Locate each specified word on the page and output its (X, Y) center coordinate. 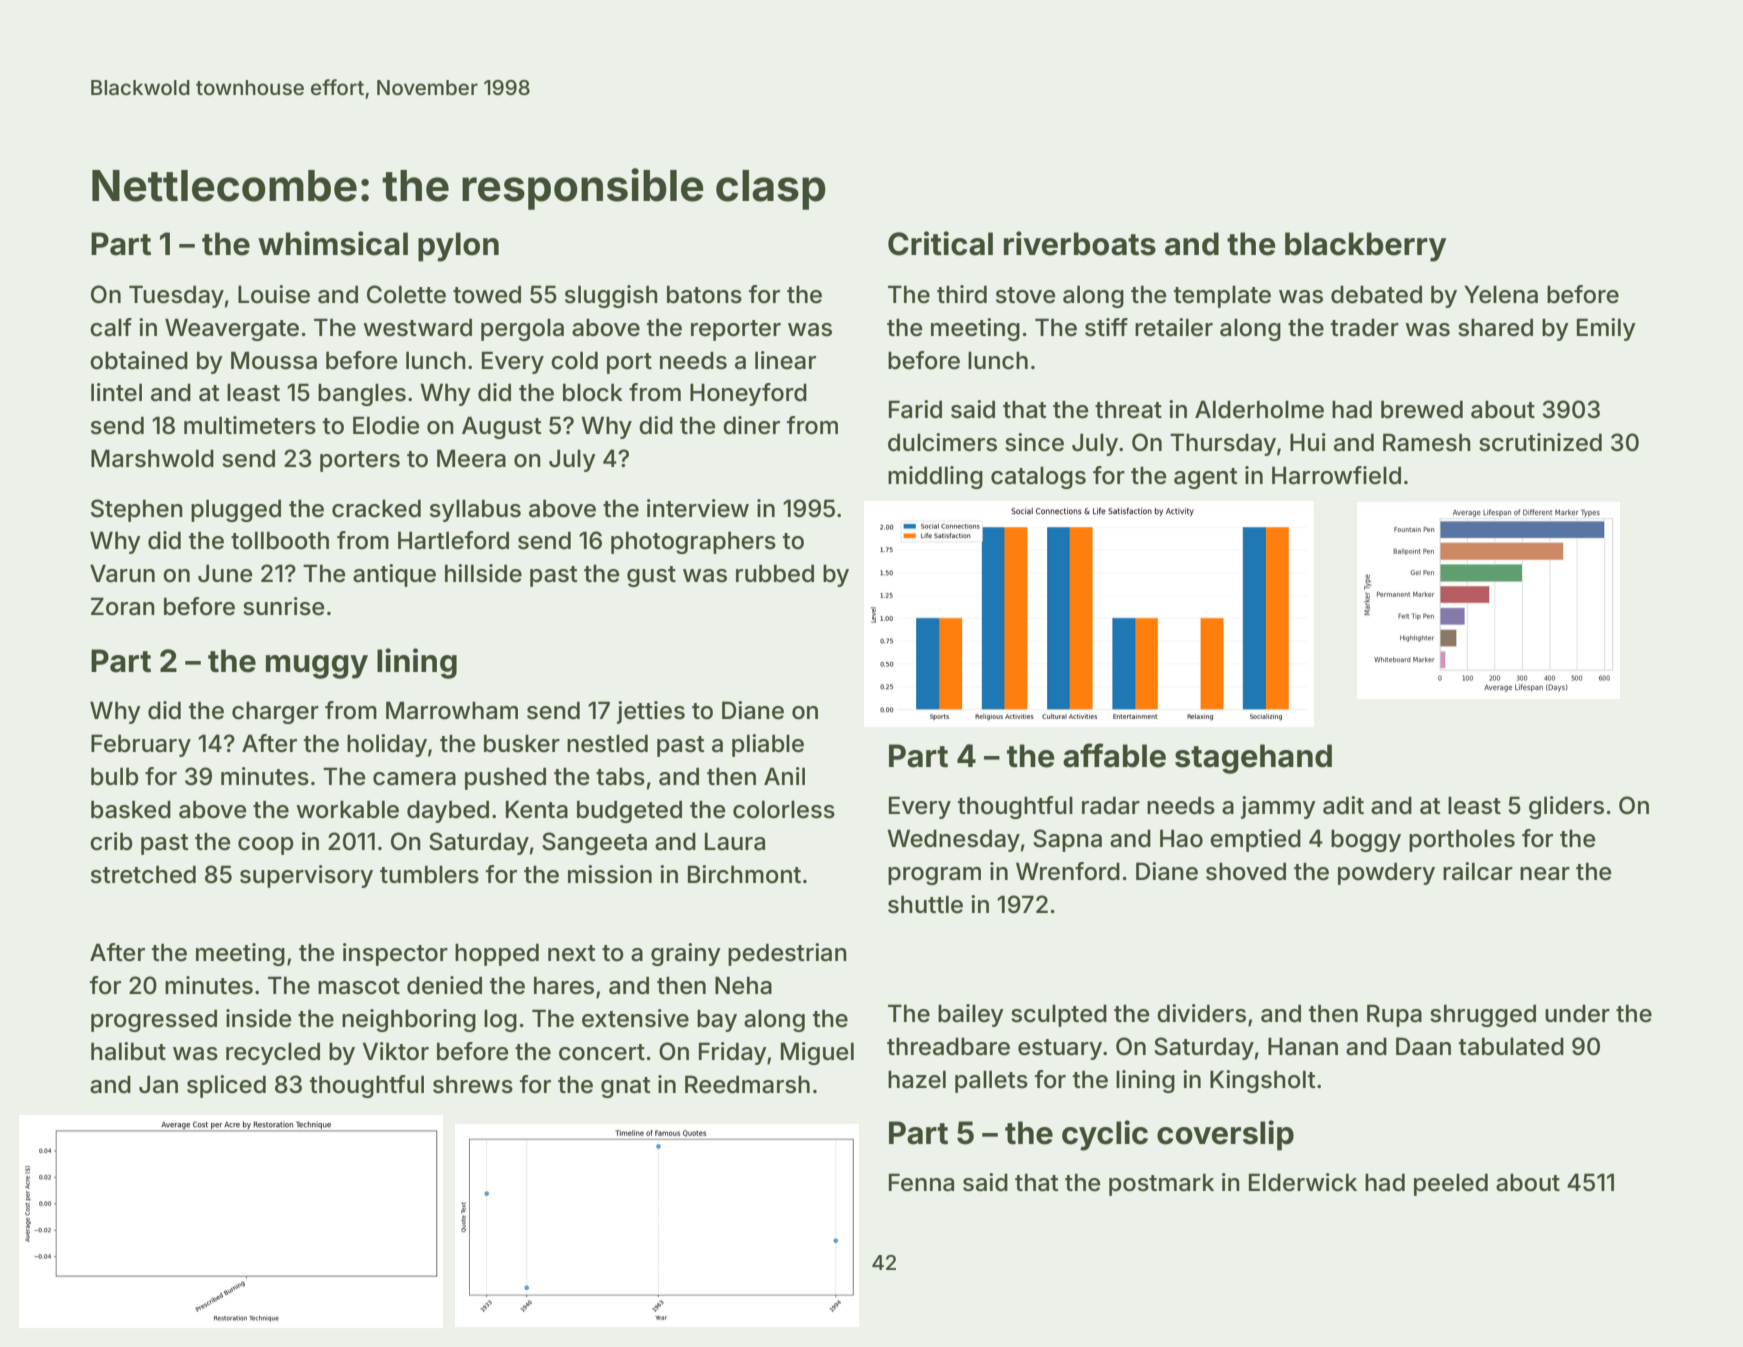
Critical (940, 243)
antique (394, 575)
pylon (458, 247)
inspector (395, 954)
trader (1365, 328)
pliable (768, 745)
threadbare (948, 1047)
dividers (1201, 1013)
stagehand (1253, 759)
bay (717, 1021)
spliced (226, 1086)
